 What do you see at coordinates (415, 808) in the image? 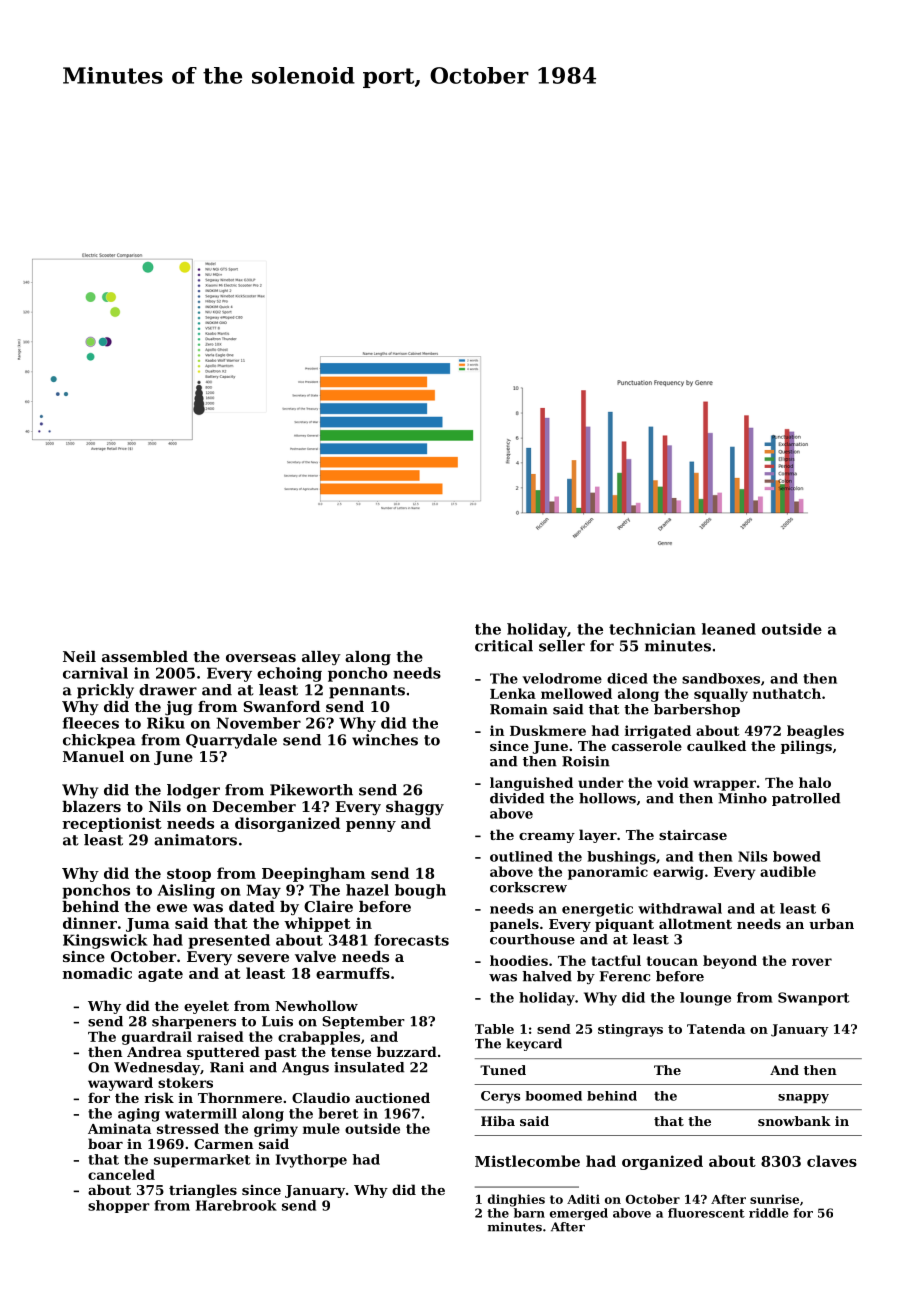
I see `shaggy` at bounding box center [415, 808].
